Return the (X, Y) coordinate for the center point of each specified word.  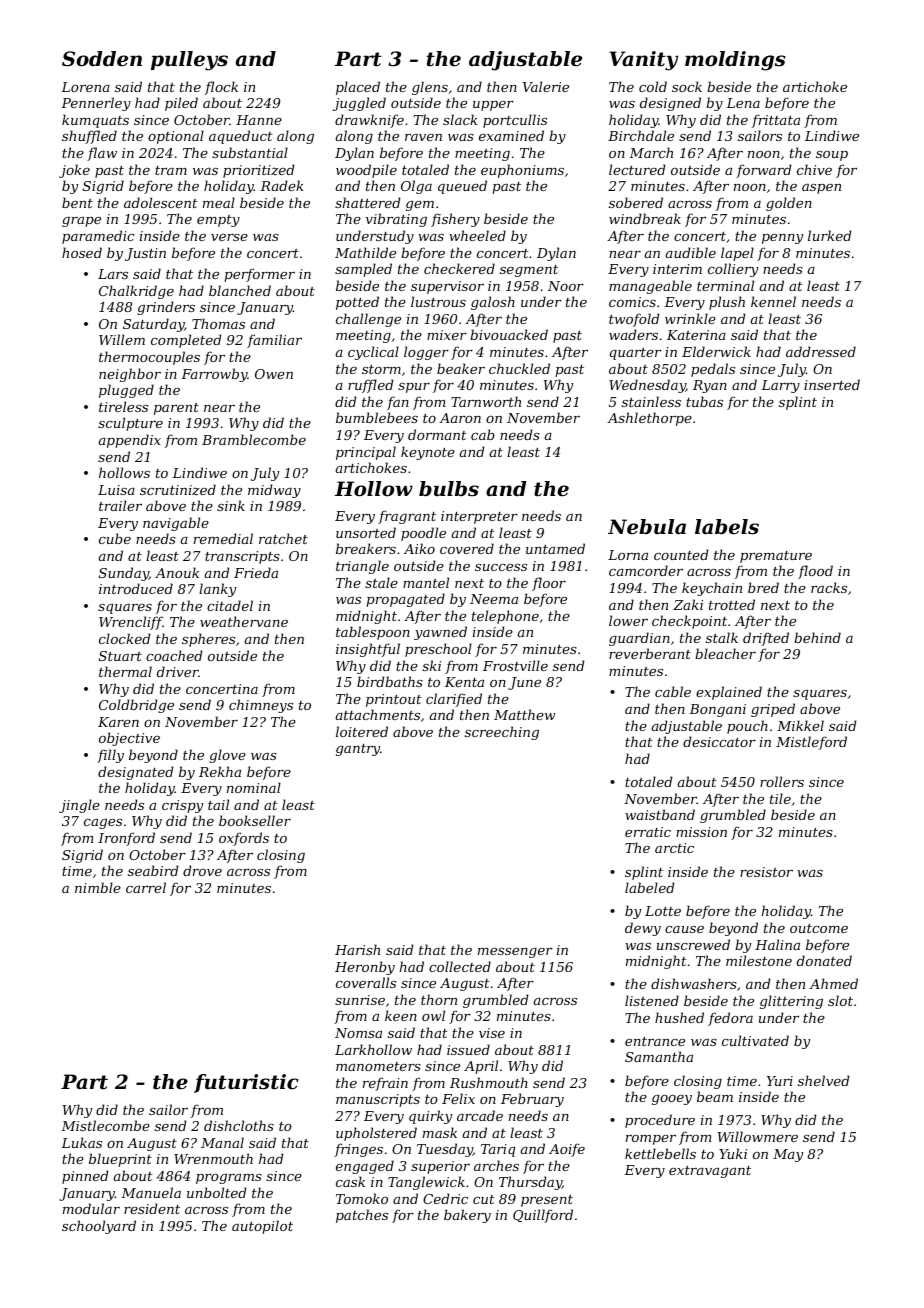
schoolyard (99, 1227)
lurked (829, 235)
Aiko (419, 548)
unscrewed (693, 944)
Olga (416, 187)
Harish (357, 949)
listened (652, 1000)
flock (221, 88)
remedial (223, 538)
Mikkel (800, 725)
